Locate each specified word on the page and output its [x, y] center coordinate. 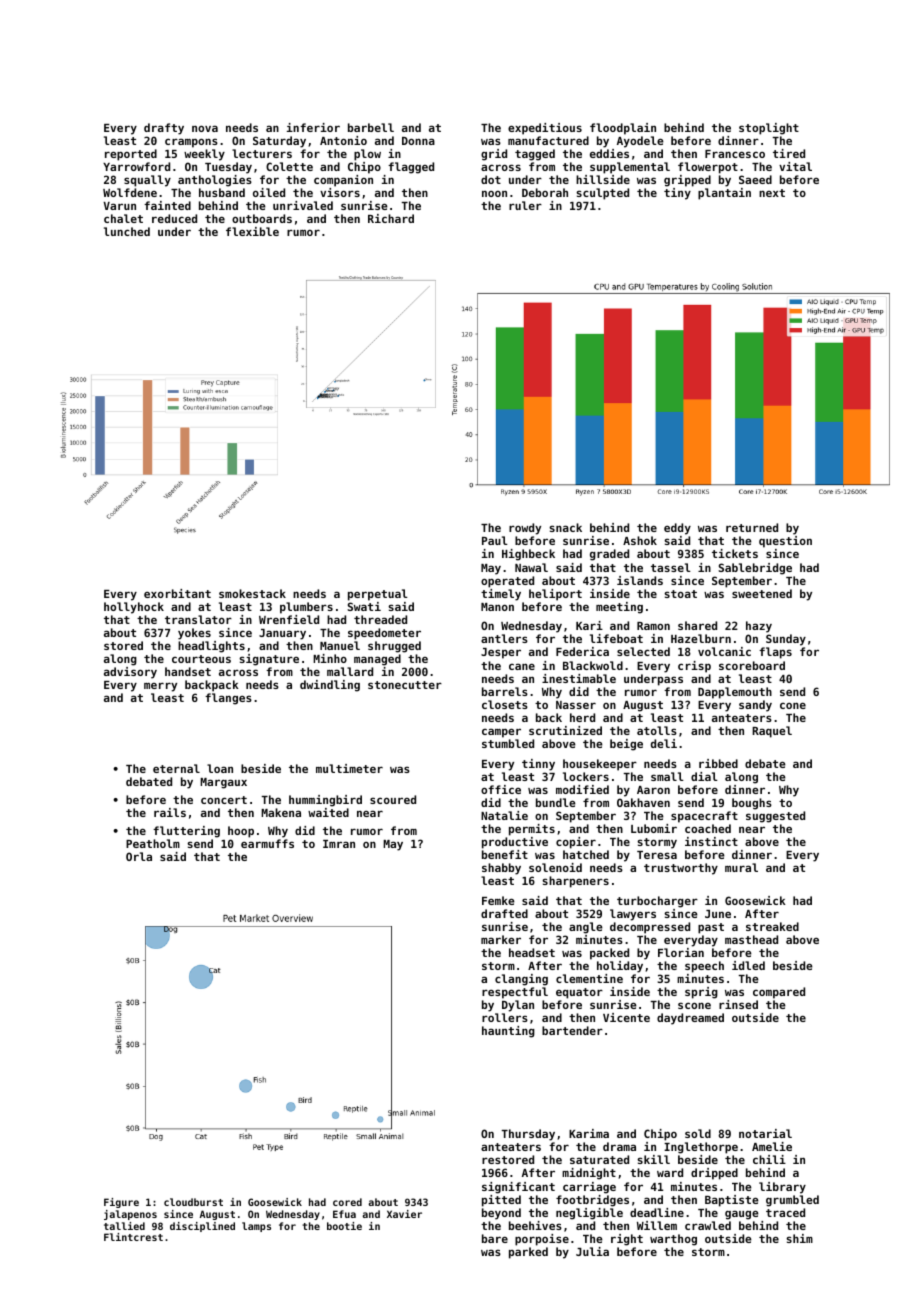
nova [205, 128]
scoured [393, 799]
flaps [775, 653]
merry [160, 687]
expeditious [545, 129]
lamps [256, 1227]
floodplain [623, 129]
